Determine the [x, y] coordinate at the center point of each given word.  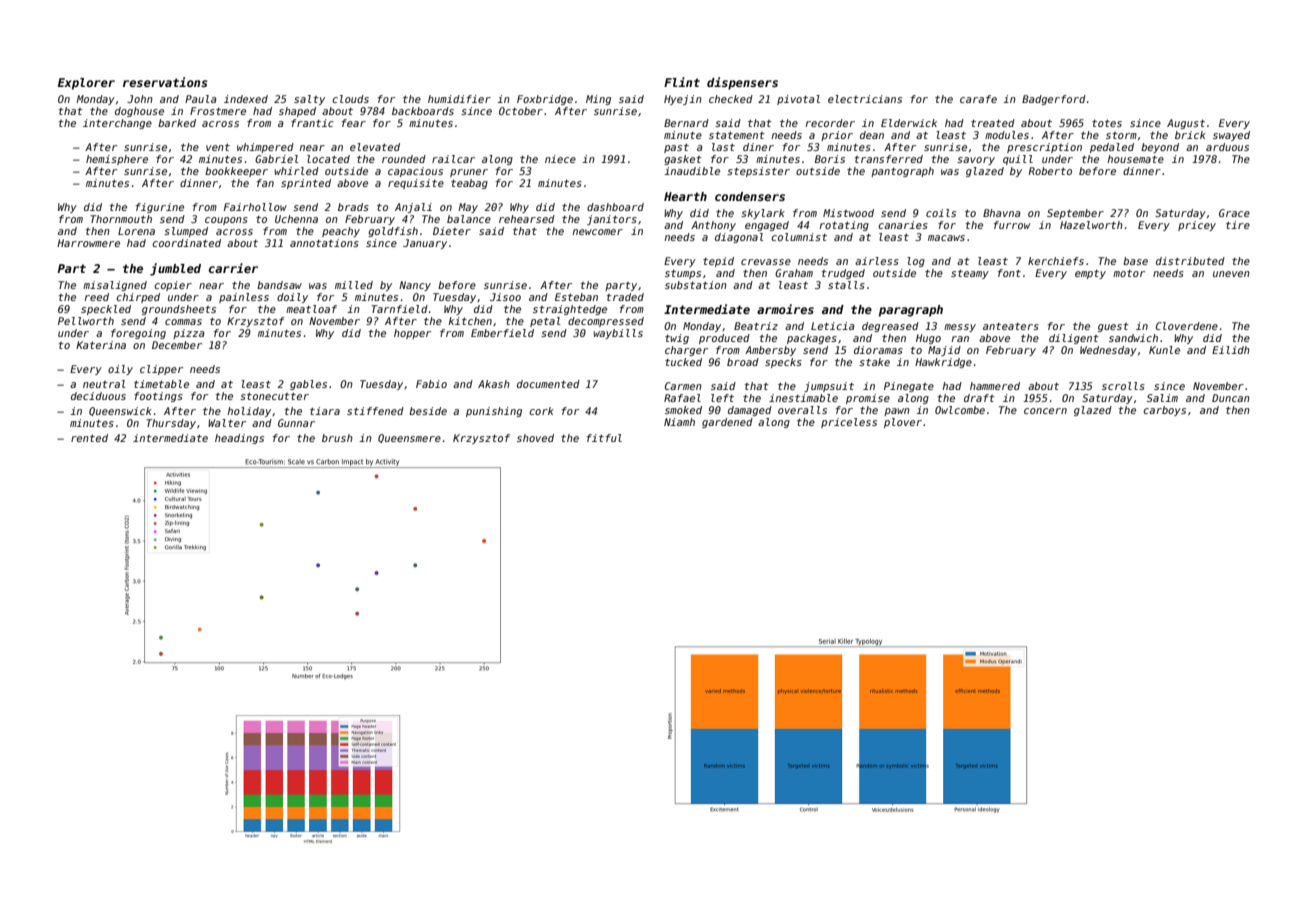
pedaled [1112, 148]
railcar [453, 159]
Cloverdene [1187, 326]
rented [89, 438]
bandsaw [279, 285]
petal [545, 322]
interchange [117, 124]
